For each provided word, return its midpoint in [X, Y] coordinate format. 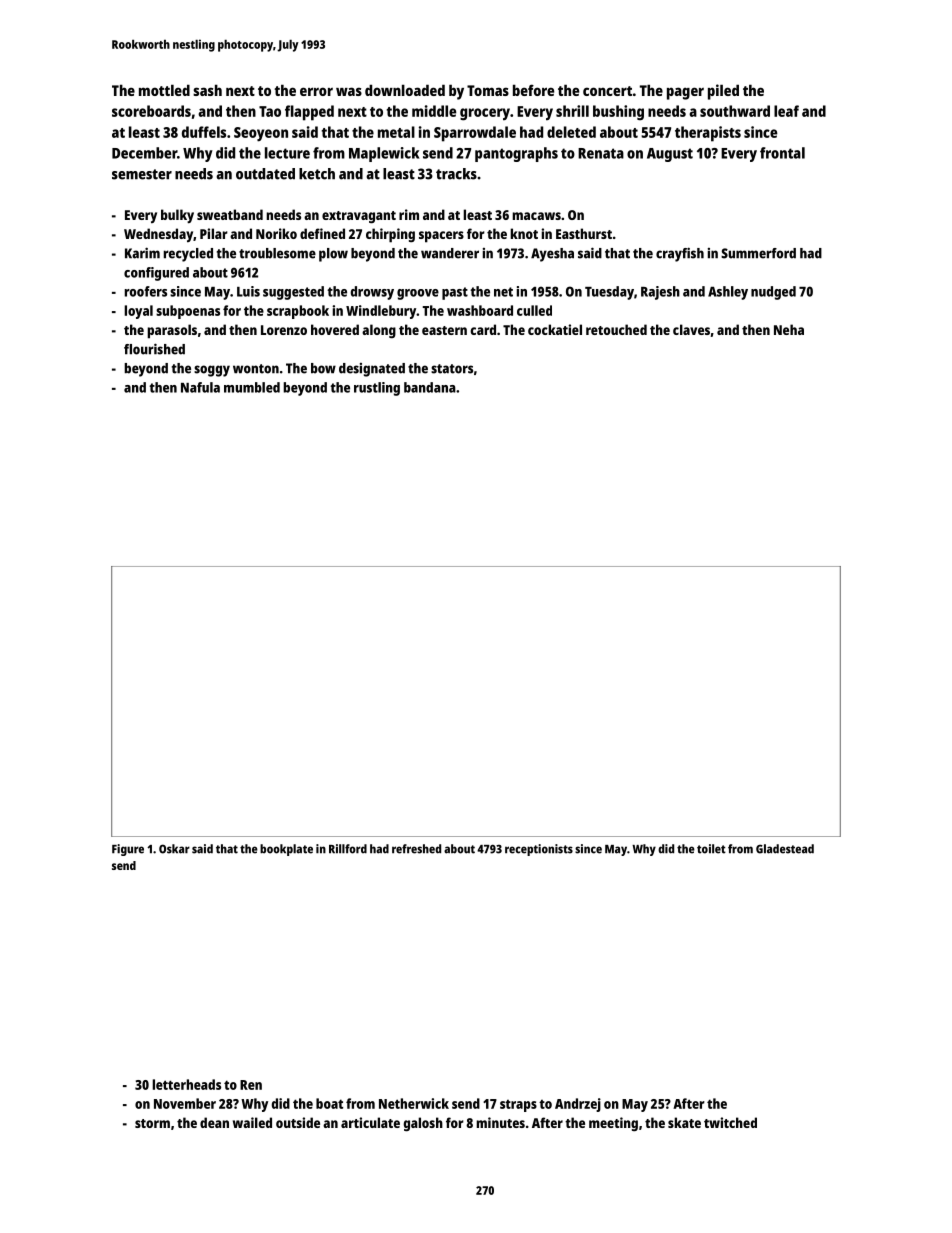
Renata [601, 153]
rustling [377, 389]
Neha [789, 329]
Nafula [200, 387]
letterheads [186, 1084]
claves [691, 329]
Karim [142, 253]
